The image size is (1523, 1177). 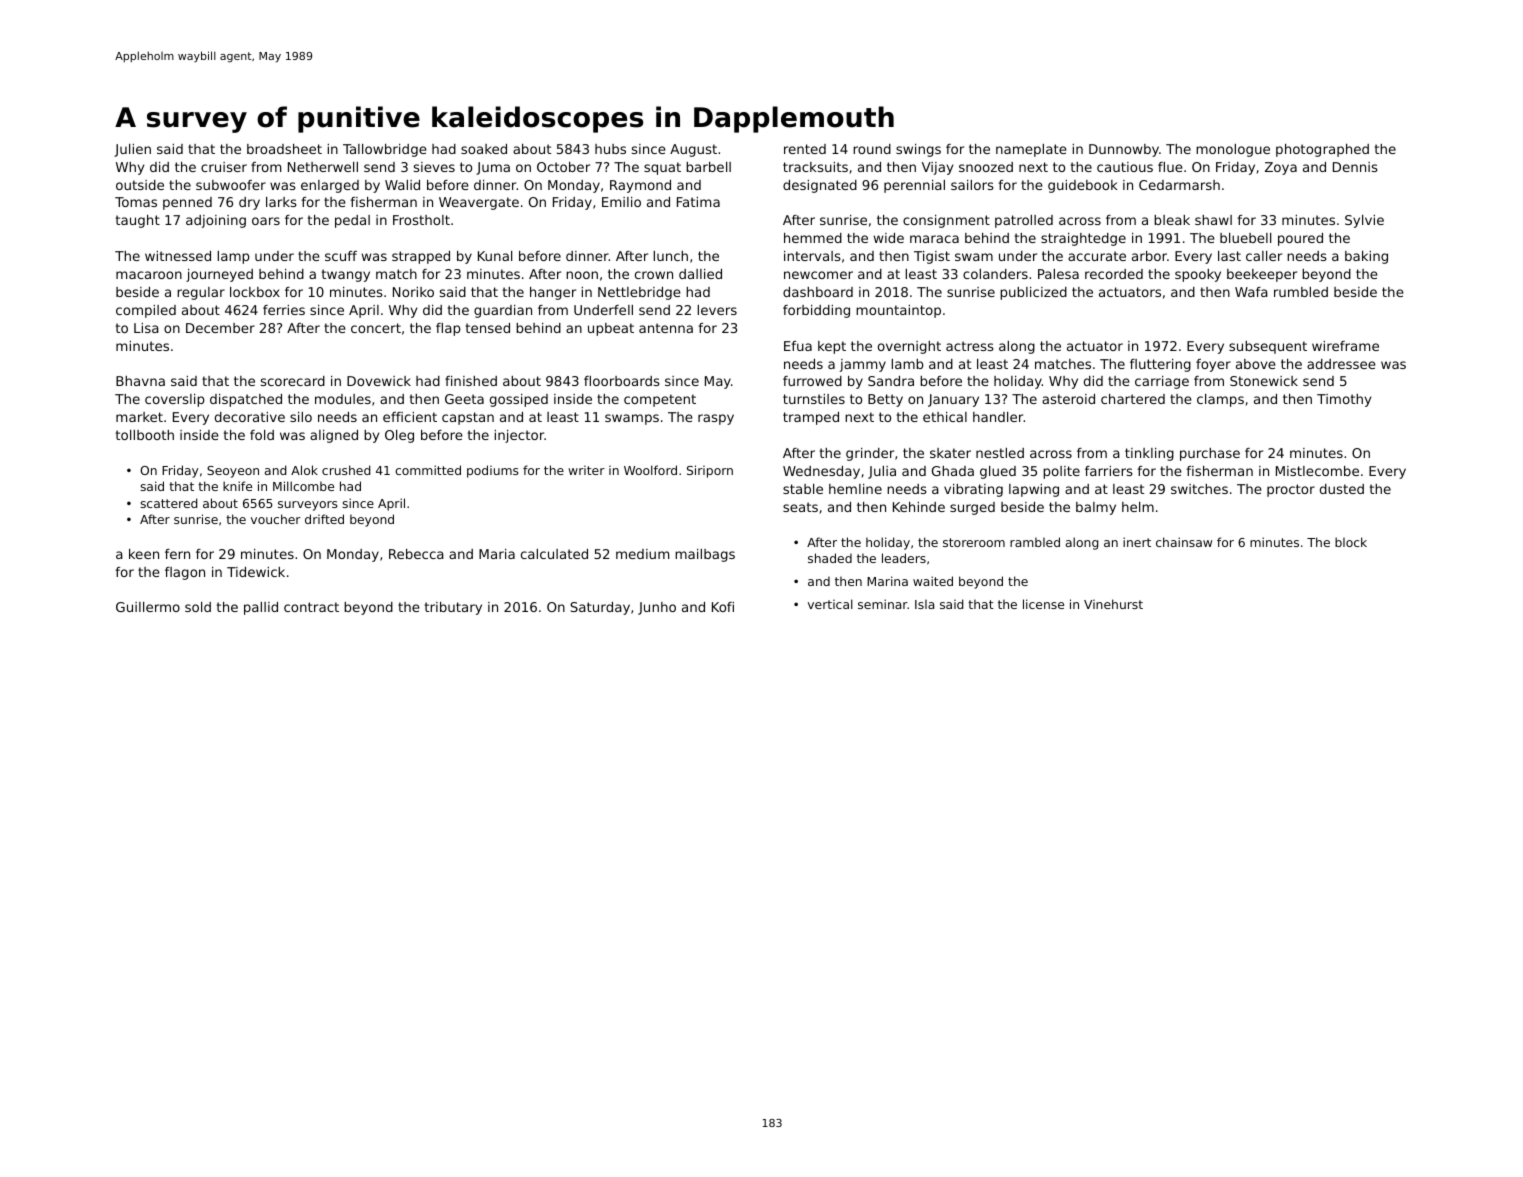 What do you see at coordinates (385, 150) in the document?
I see `Tallowbridge` at bounding box center [385, 150].
